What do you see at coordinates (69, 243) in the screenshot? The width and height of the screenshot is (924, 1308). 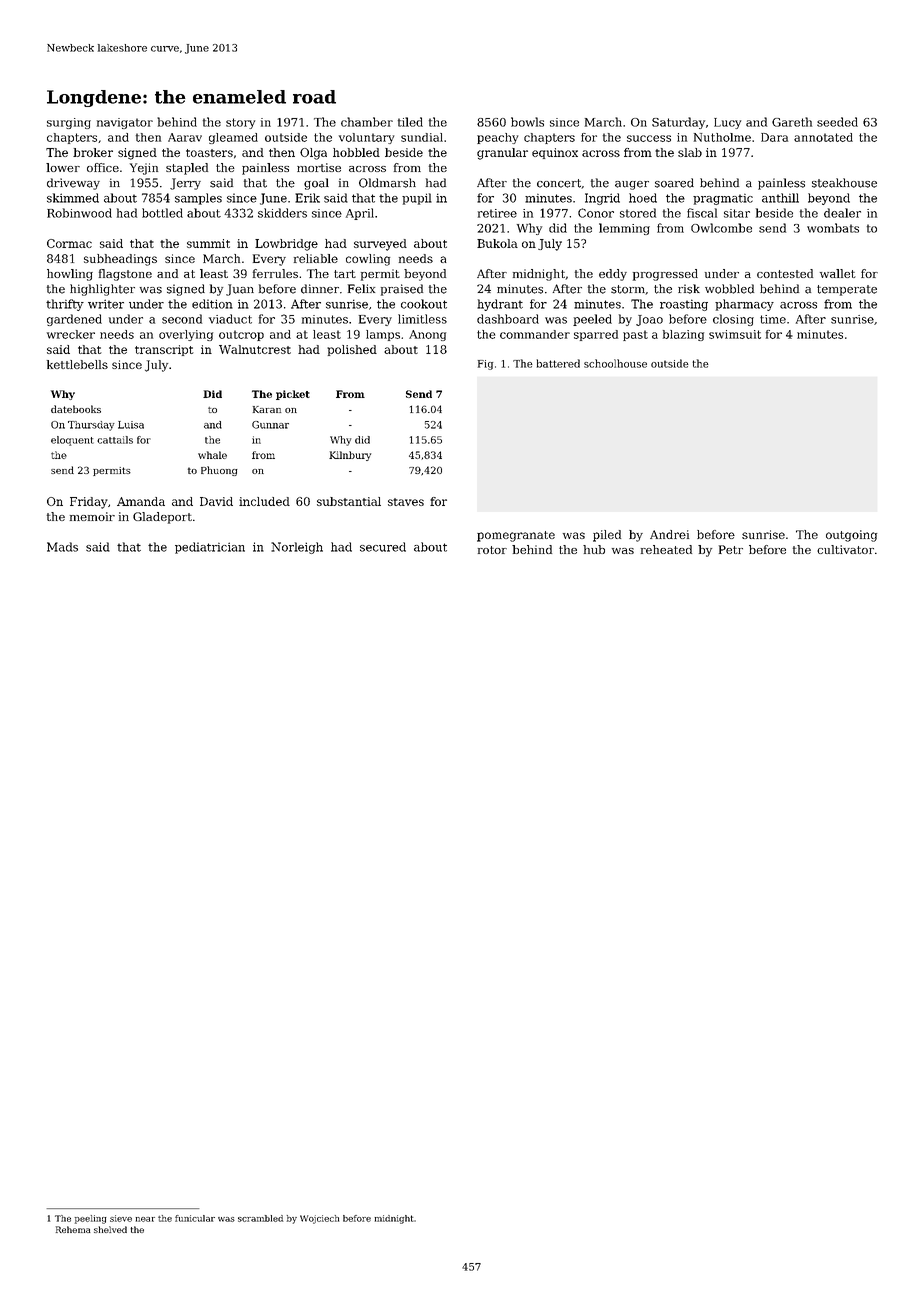 I see `Cormac` at bounding box center [69, 243].
